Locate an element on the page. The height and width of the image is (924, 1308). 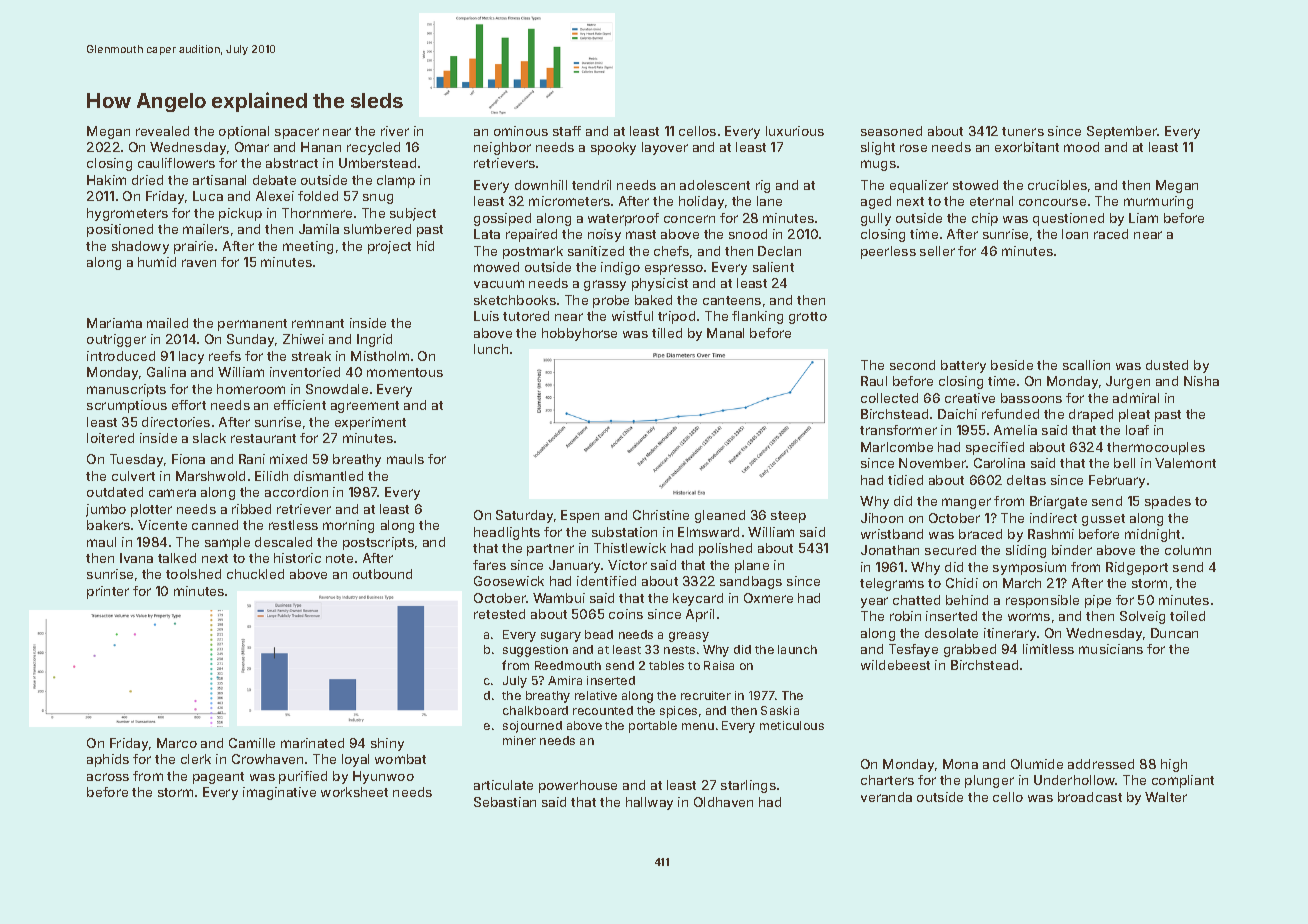
worksheet is located at coordinates (354, 792).
